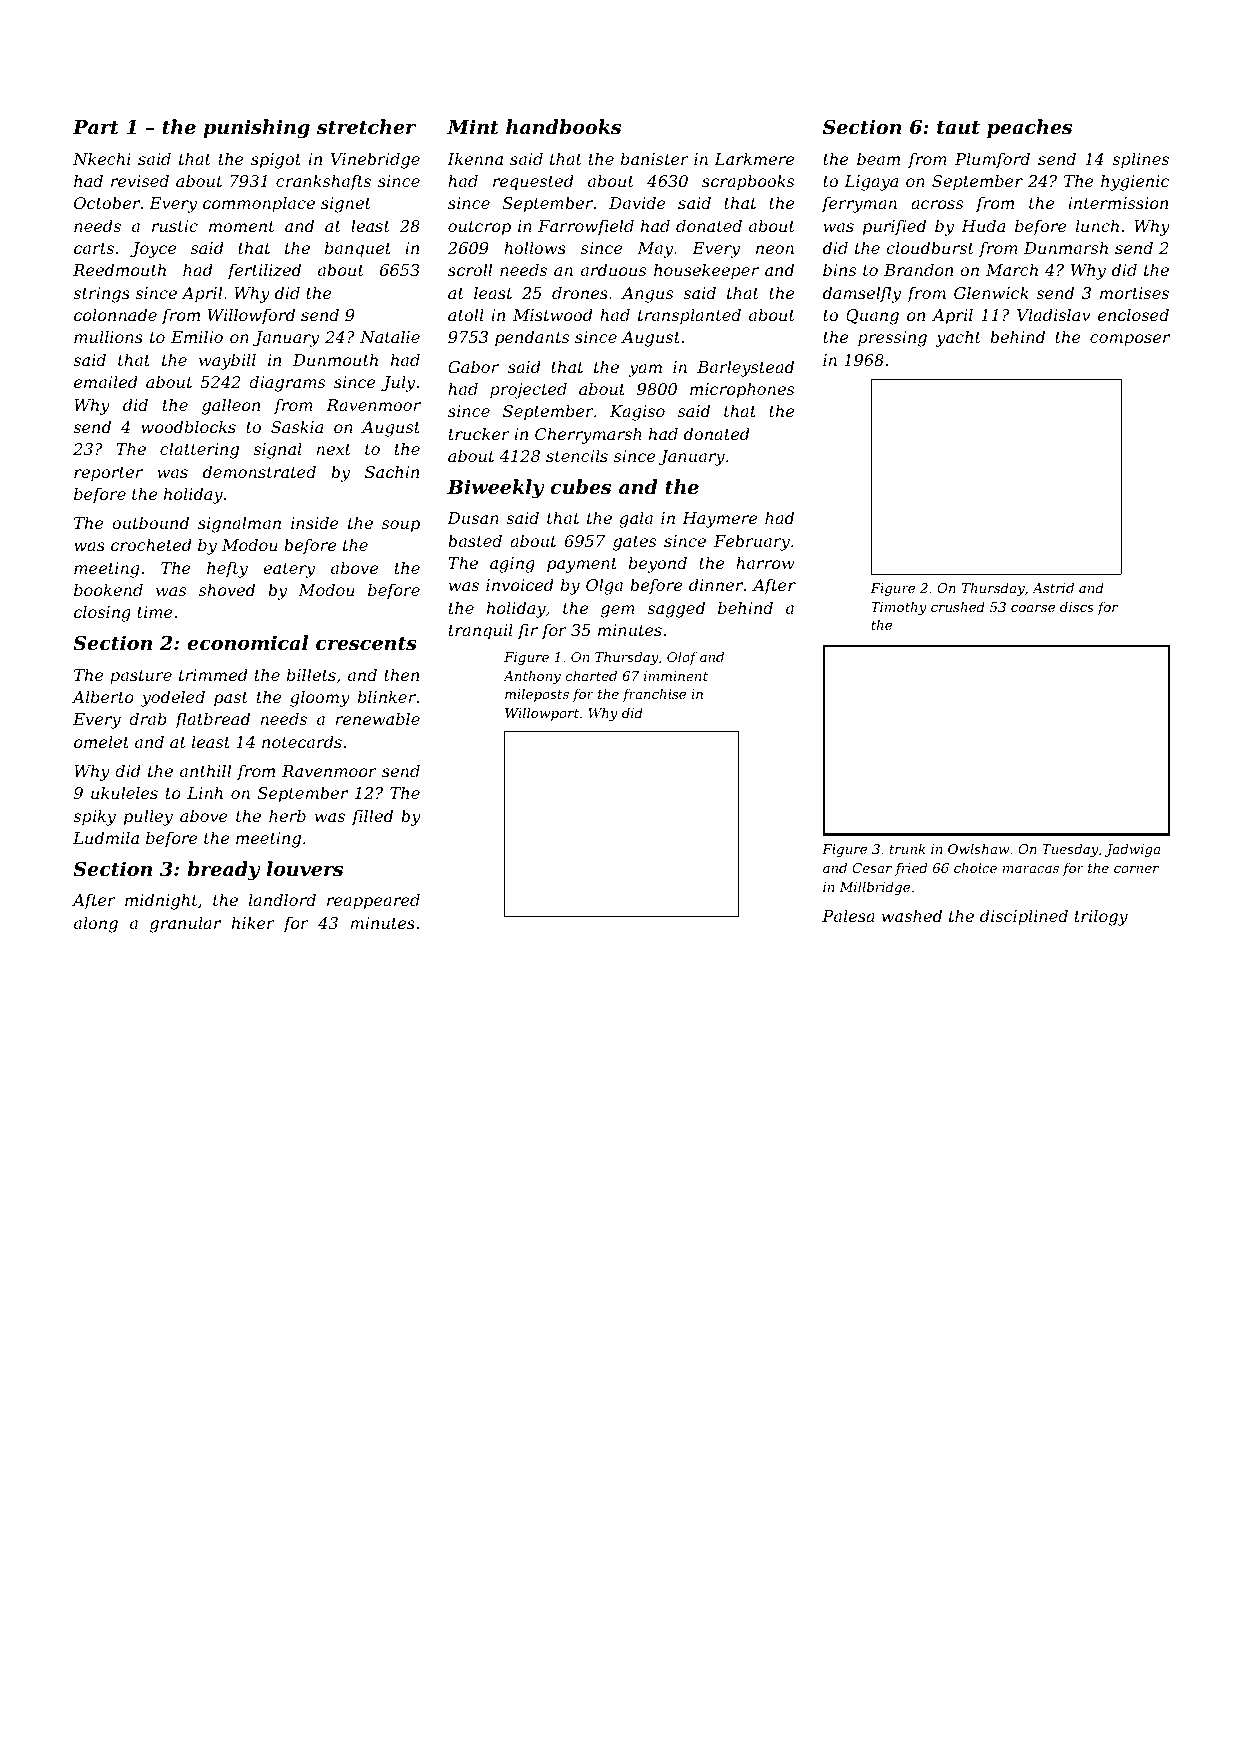  Describe the element at coordinates (848, 915) in the screenshot. I see `Palesa` at that location.
